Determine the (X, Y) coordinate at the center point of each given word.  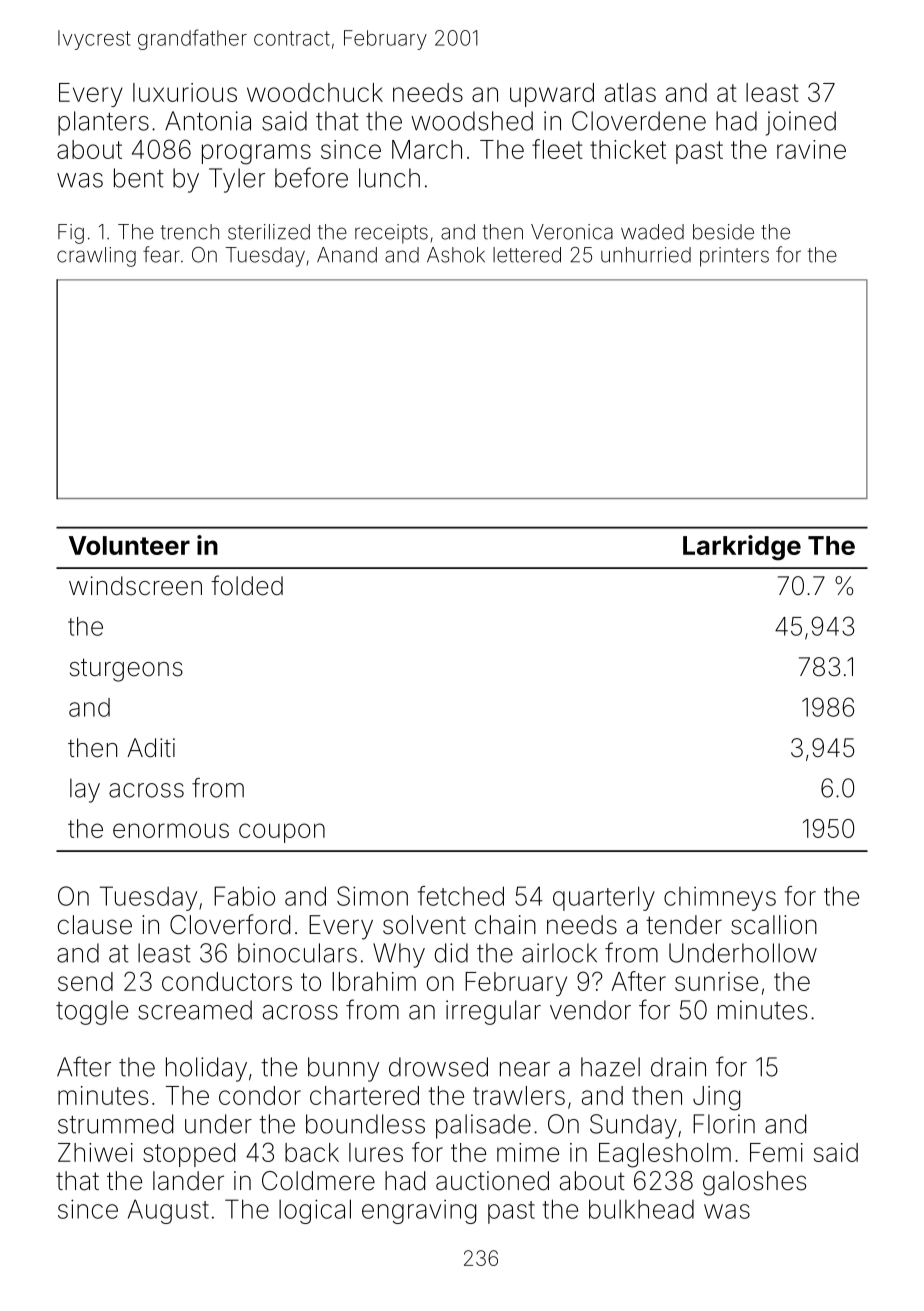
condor (260, 1095)
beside (723, 232)
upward (552, 95)
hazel (610, 1067)
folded (247, 585)
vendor (590, 1010)
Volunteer (129, 545)
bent (139, 178)
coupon (282, 833)
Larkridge (742, 548)
